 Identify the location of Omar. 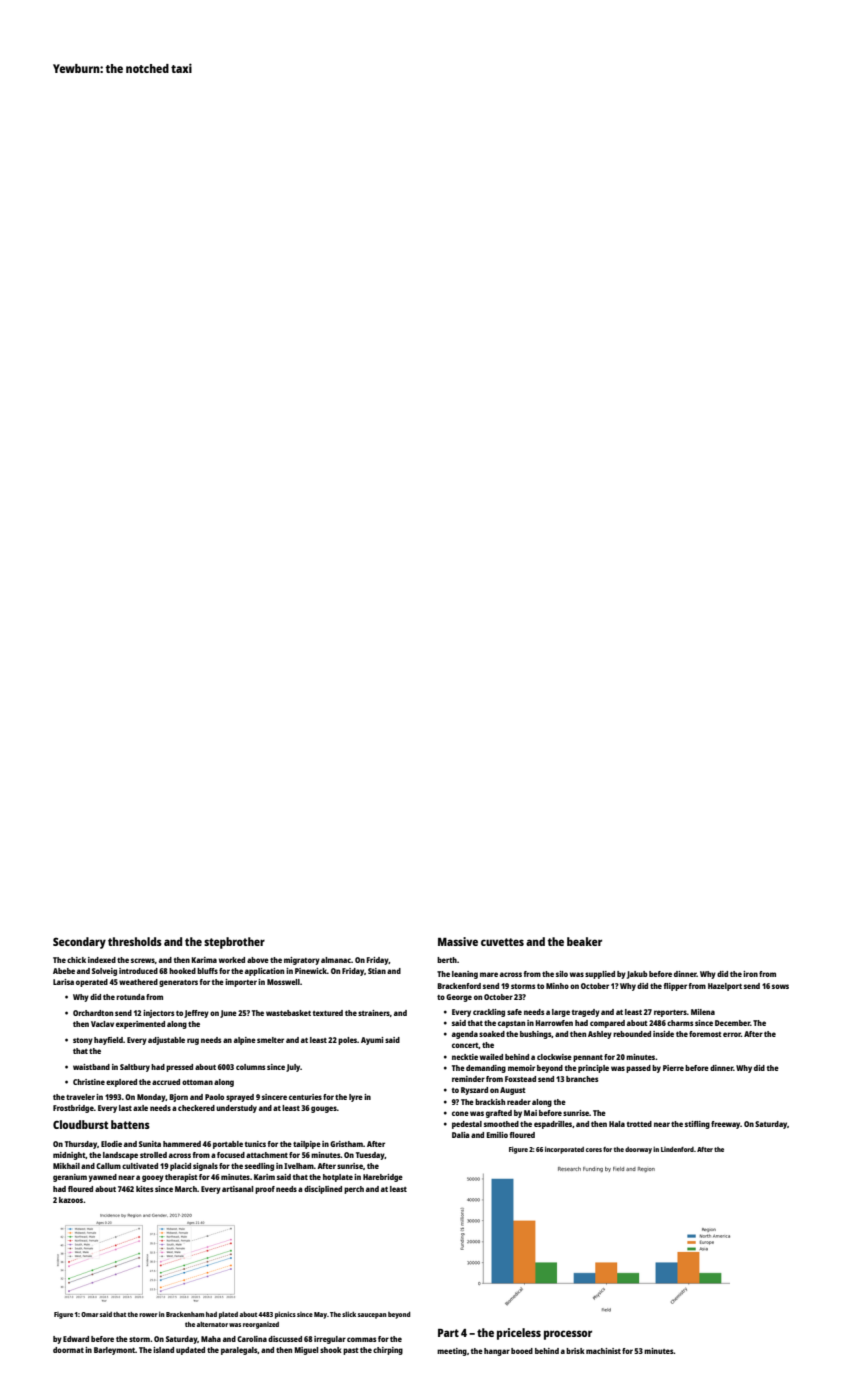
(90, 1314).
